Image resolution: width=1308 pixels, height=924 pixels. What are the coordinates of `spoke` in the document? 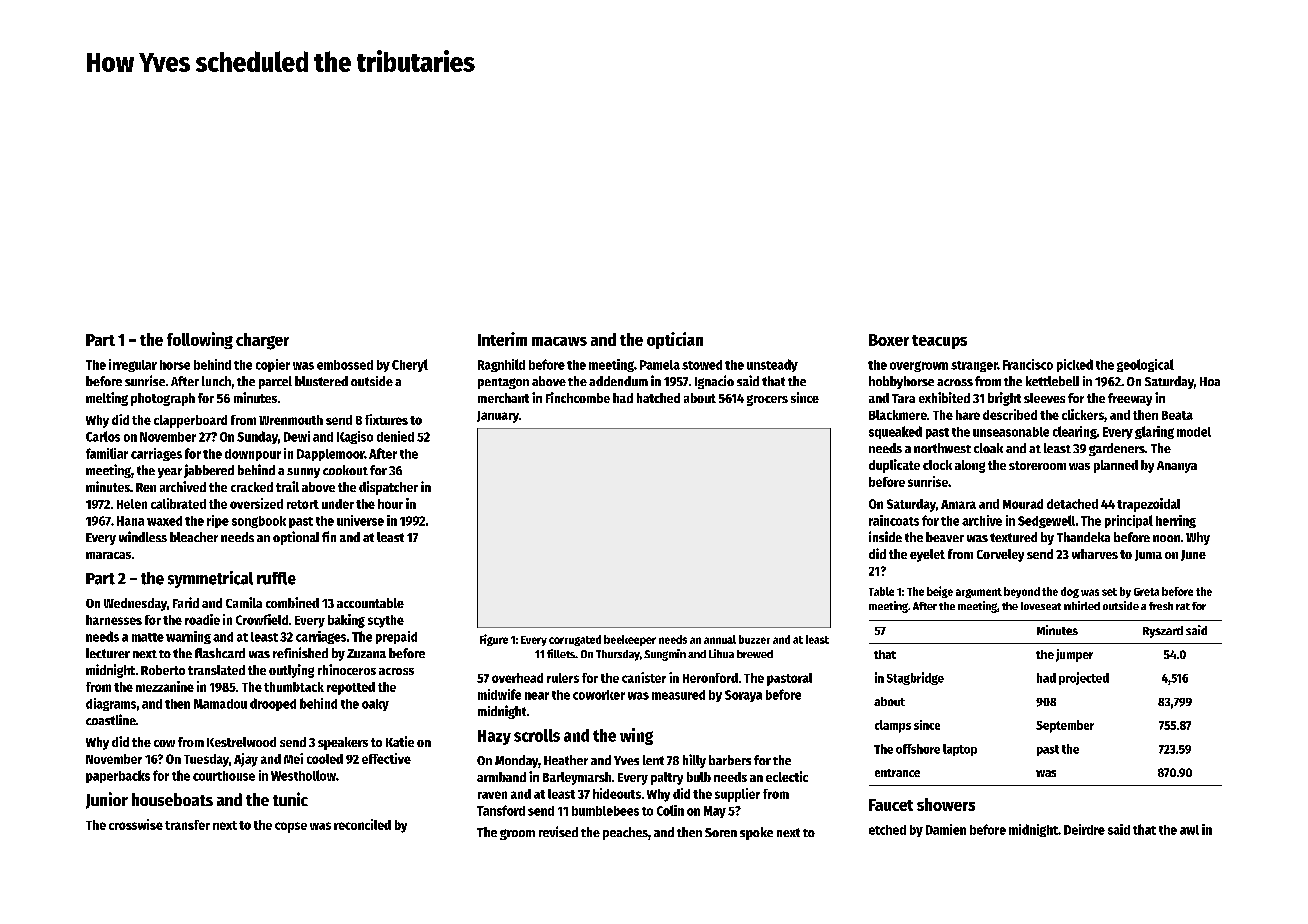 It's located at (756, 833).
